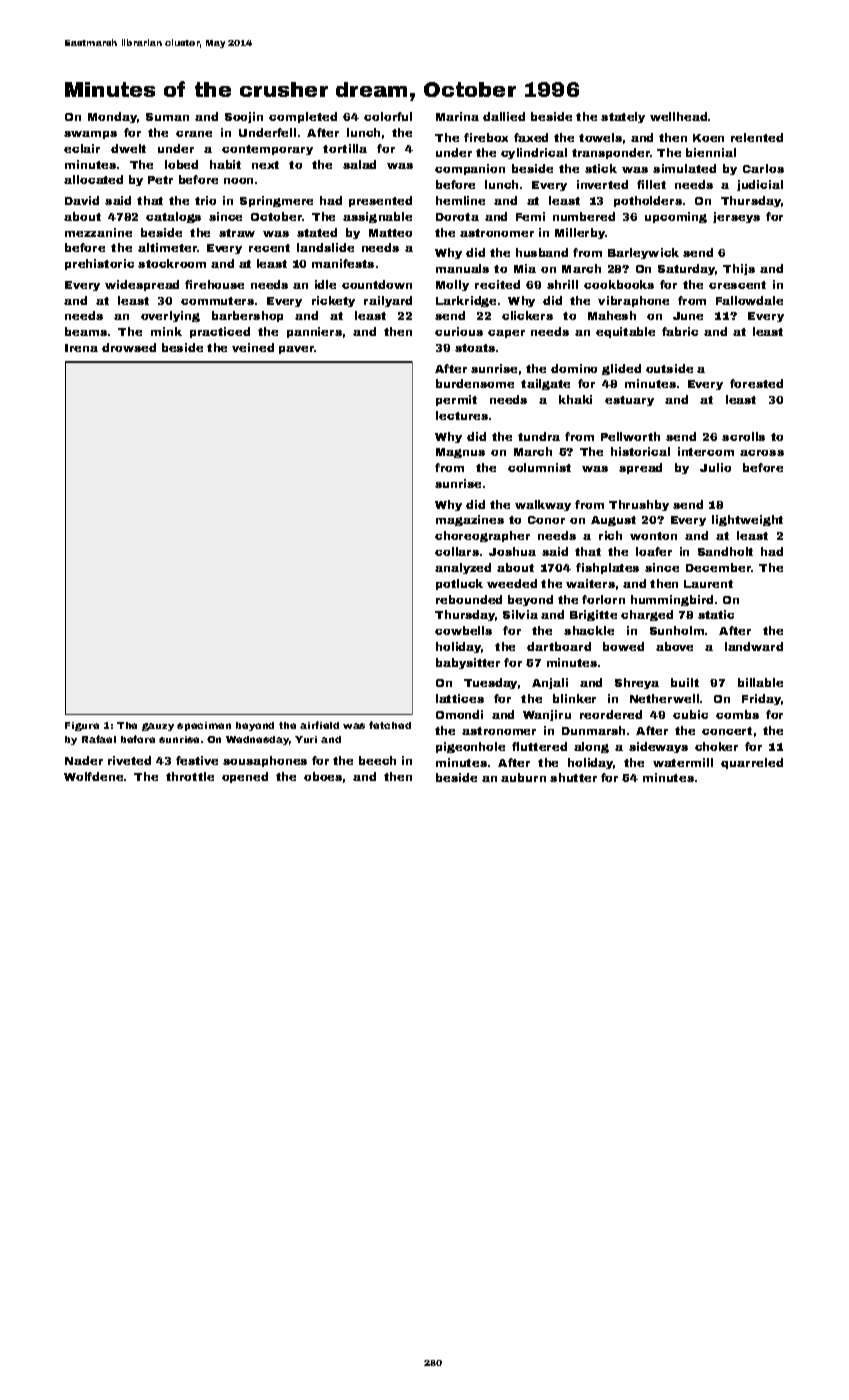 This image has width=849, height=1400. I want to click on dwelt, so click(128, 148).
